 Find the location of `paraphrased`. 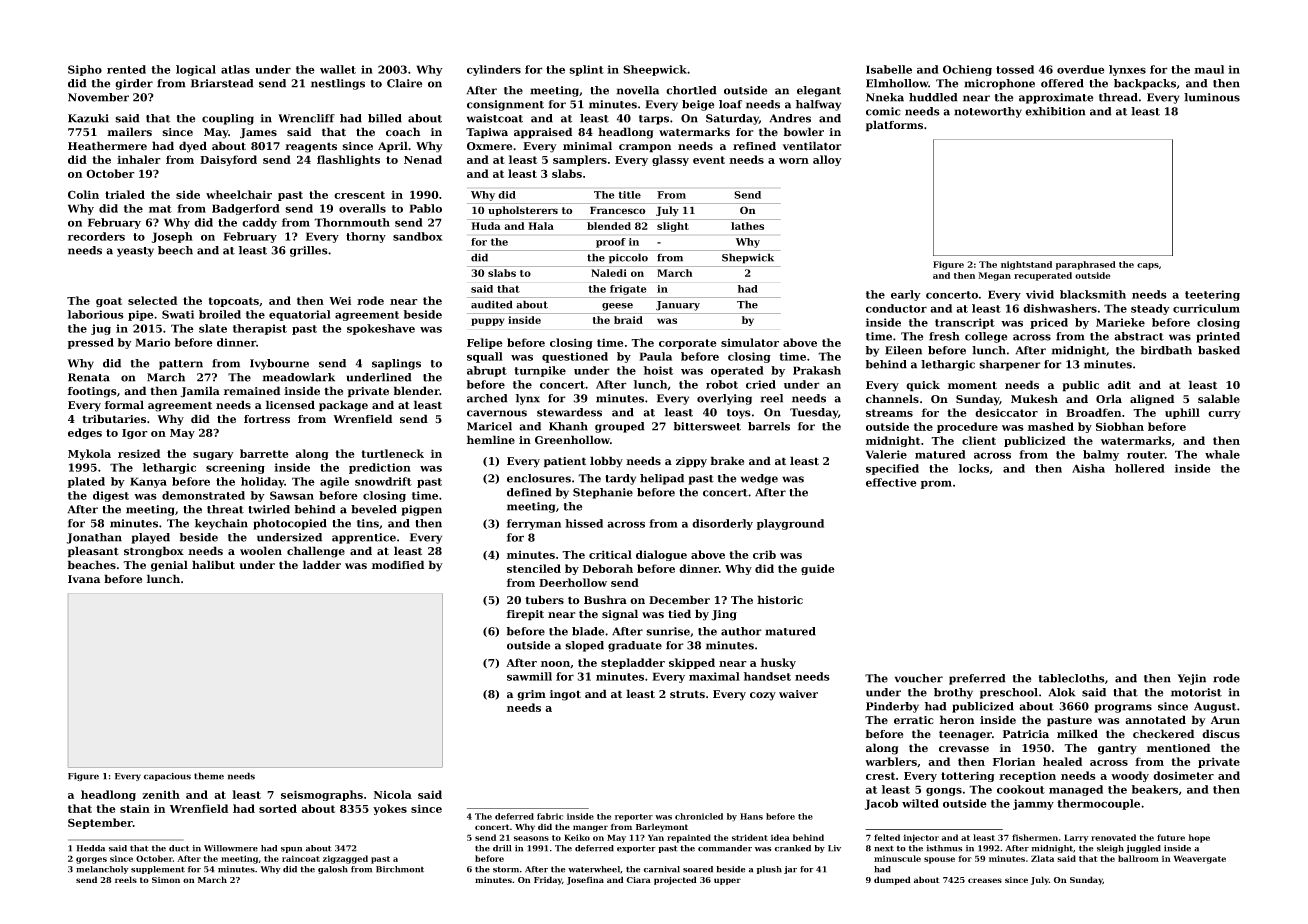

paraphrased is located at coordinates (1086, 265).
